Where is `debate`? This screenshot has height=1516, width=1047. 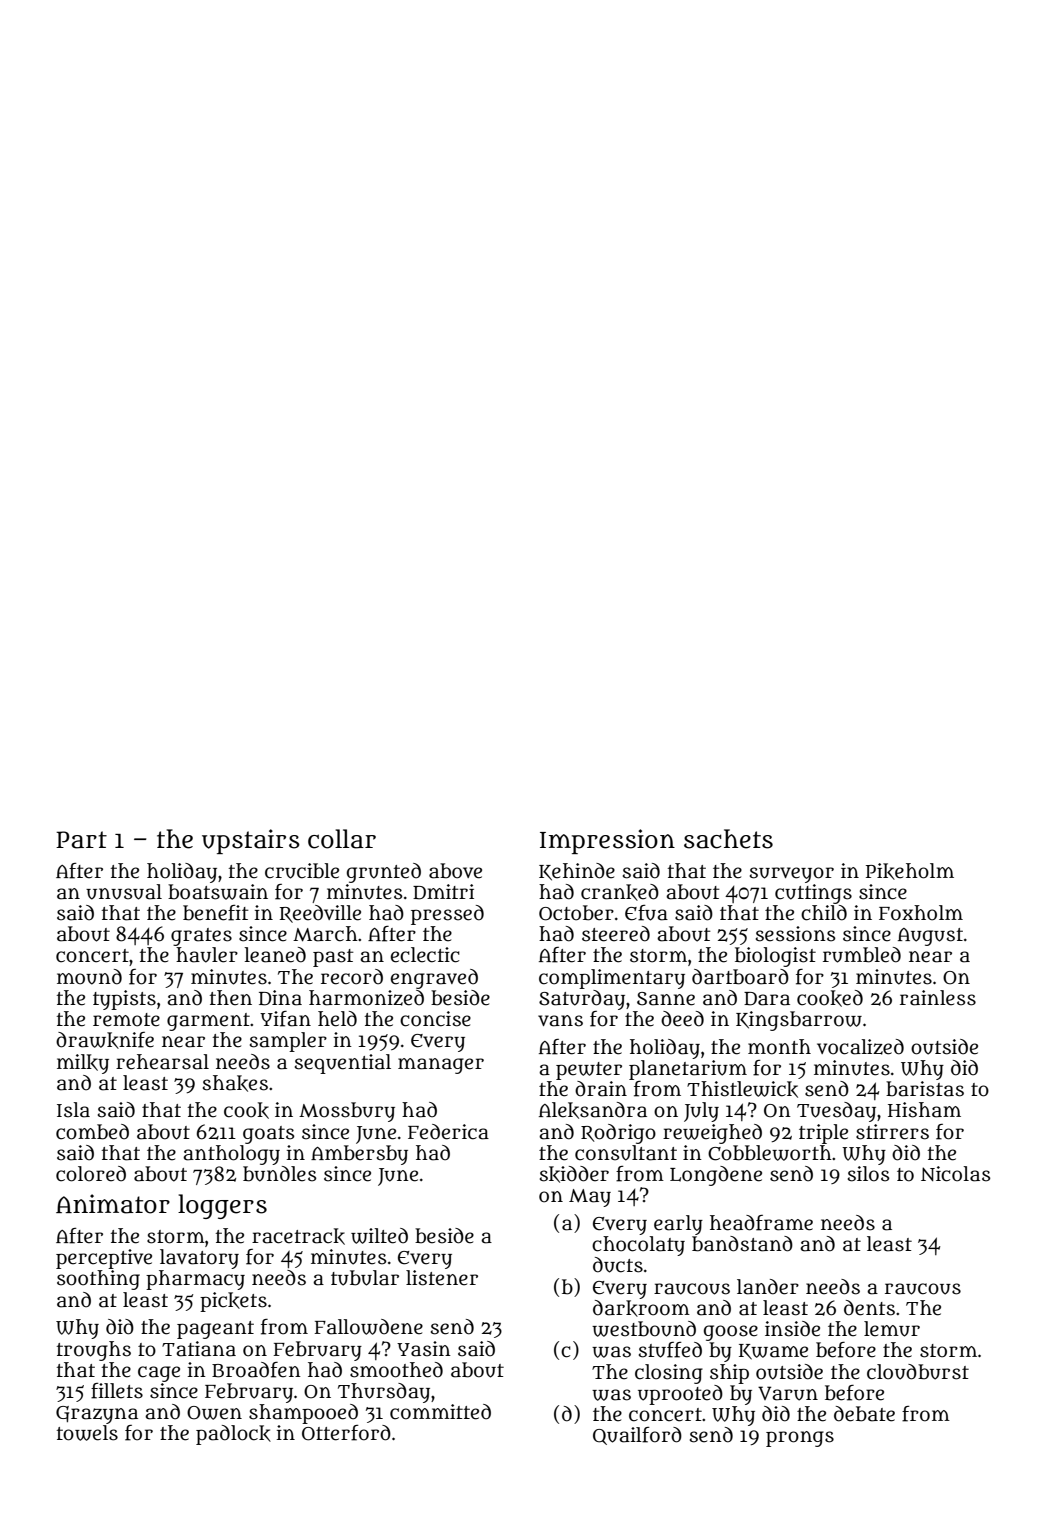 debate is located at coordinates (864, 1414).
